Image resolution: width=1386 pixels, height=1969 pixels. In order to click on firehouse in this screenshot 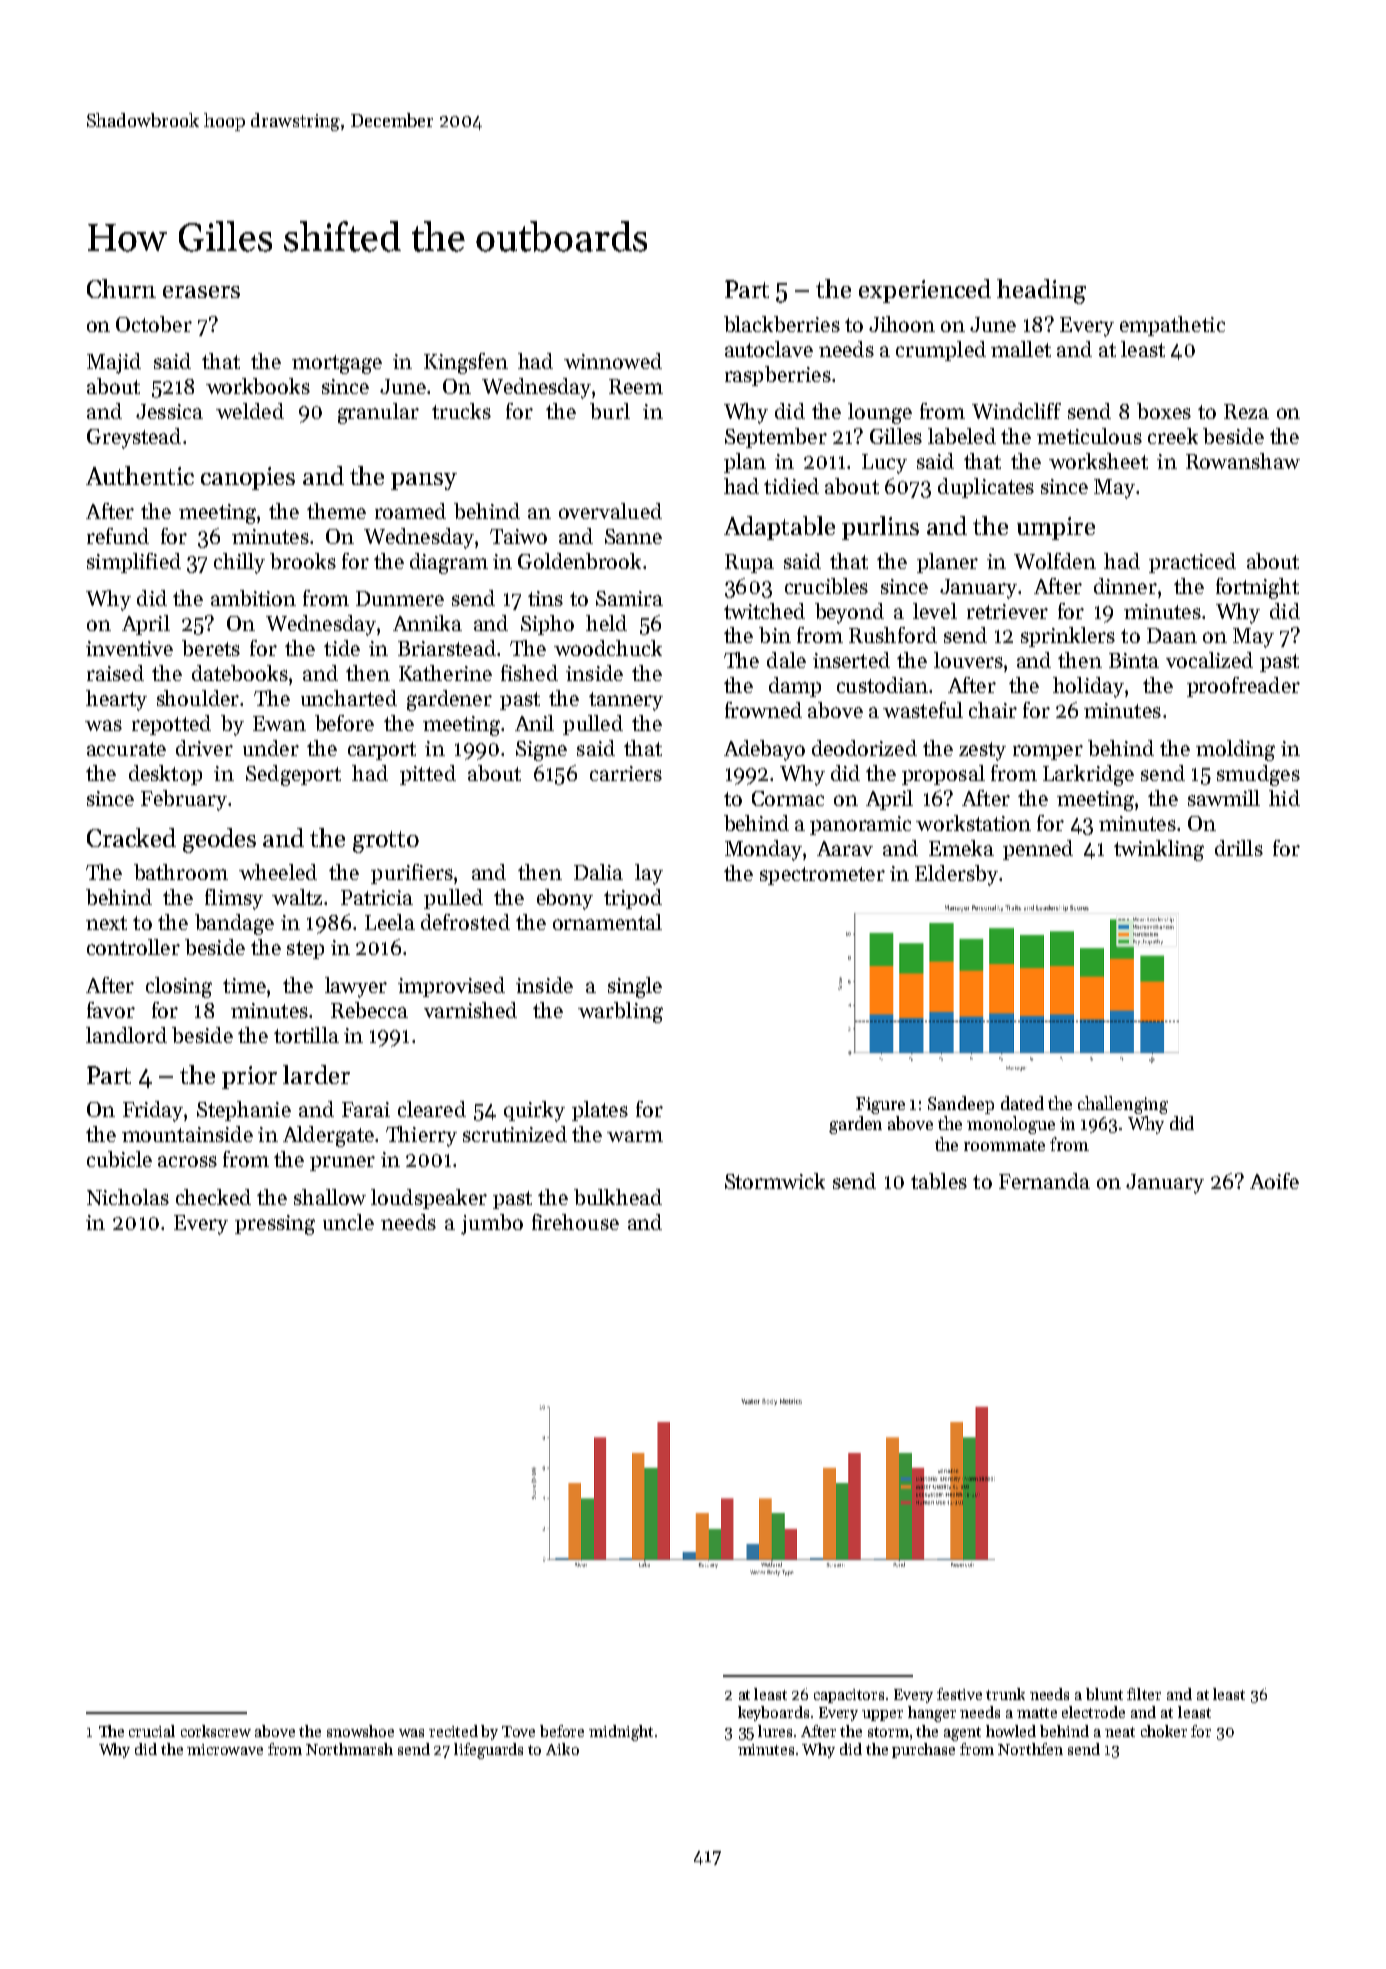, I will do `click(575, 1222)`.
